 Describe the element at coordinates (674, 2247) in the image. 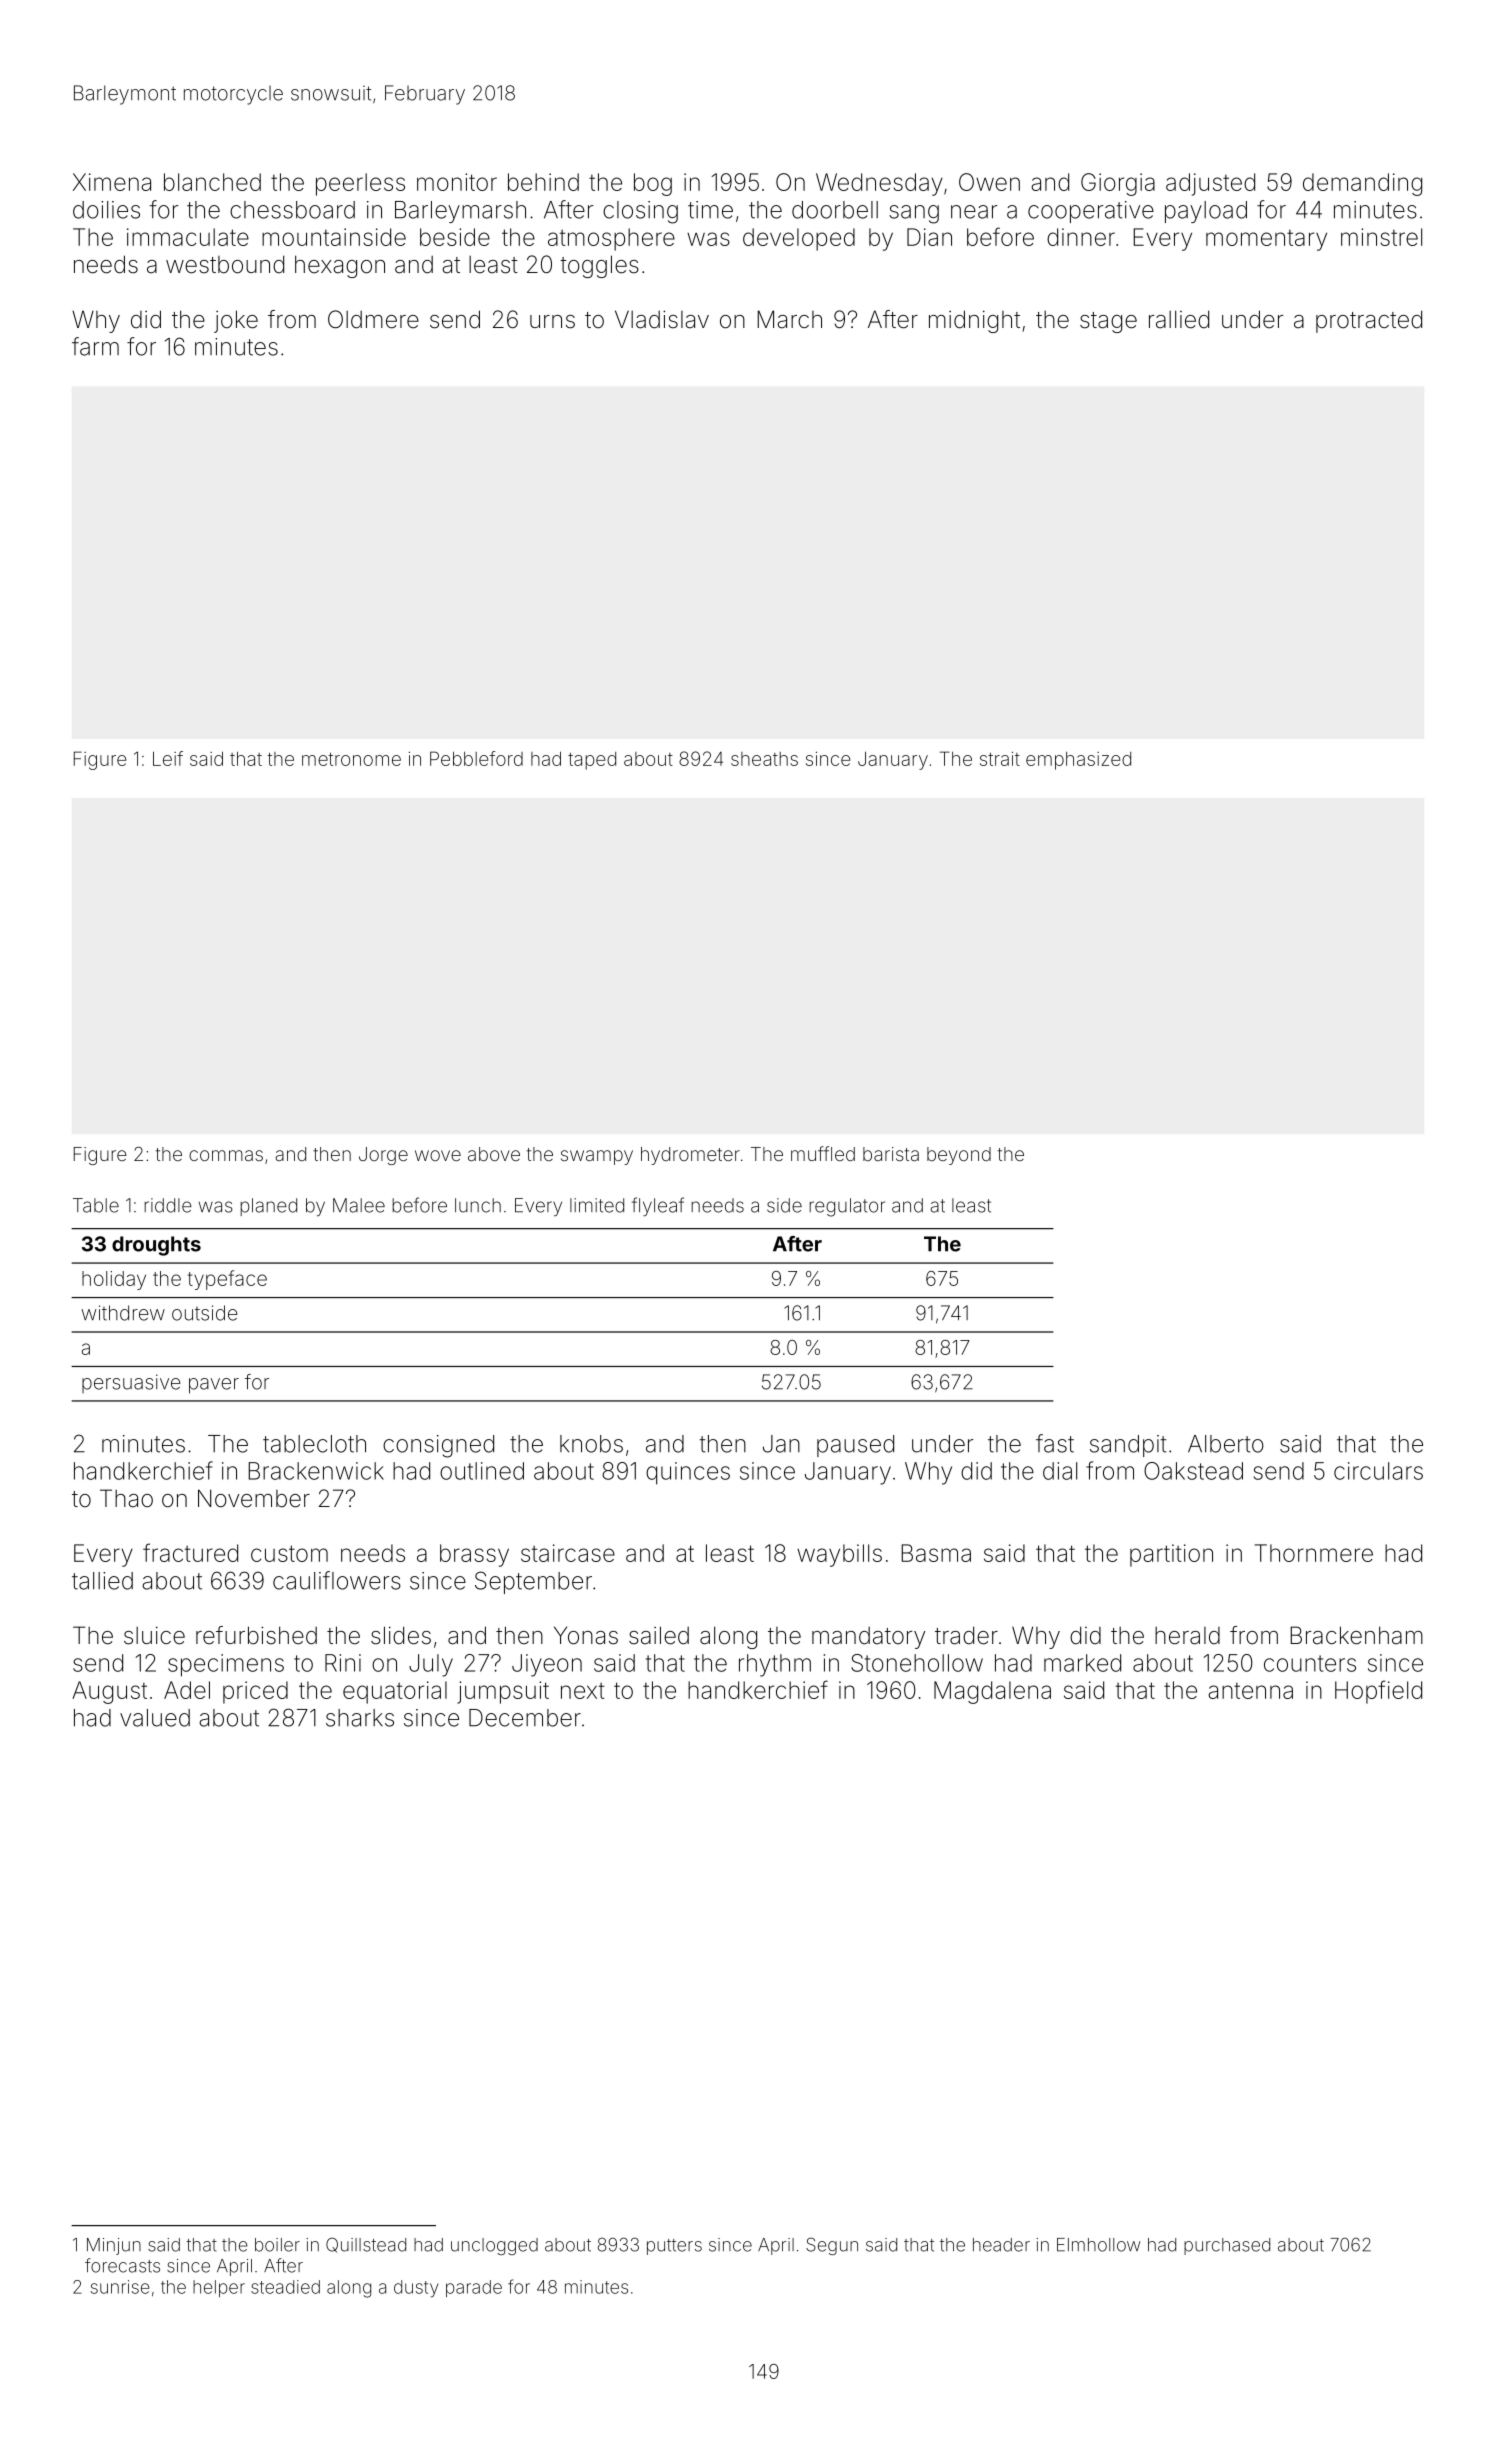

I see `putters` at that location.
